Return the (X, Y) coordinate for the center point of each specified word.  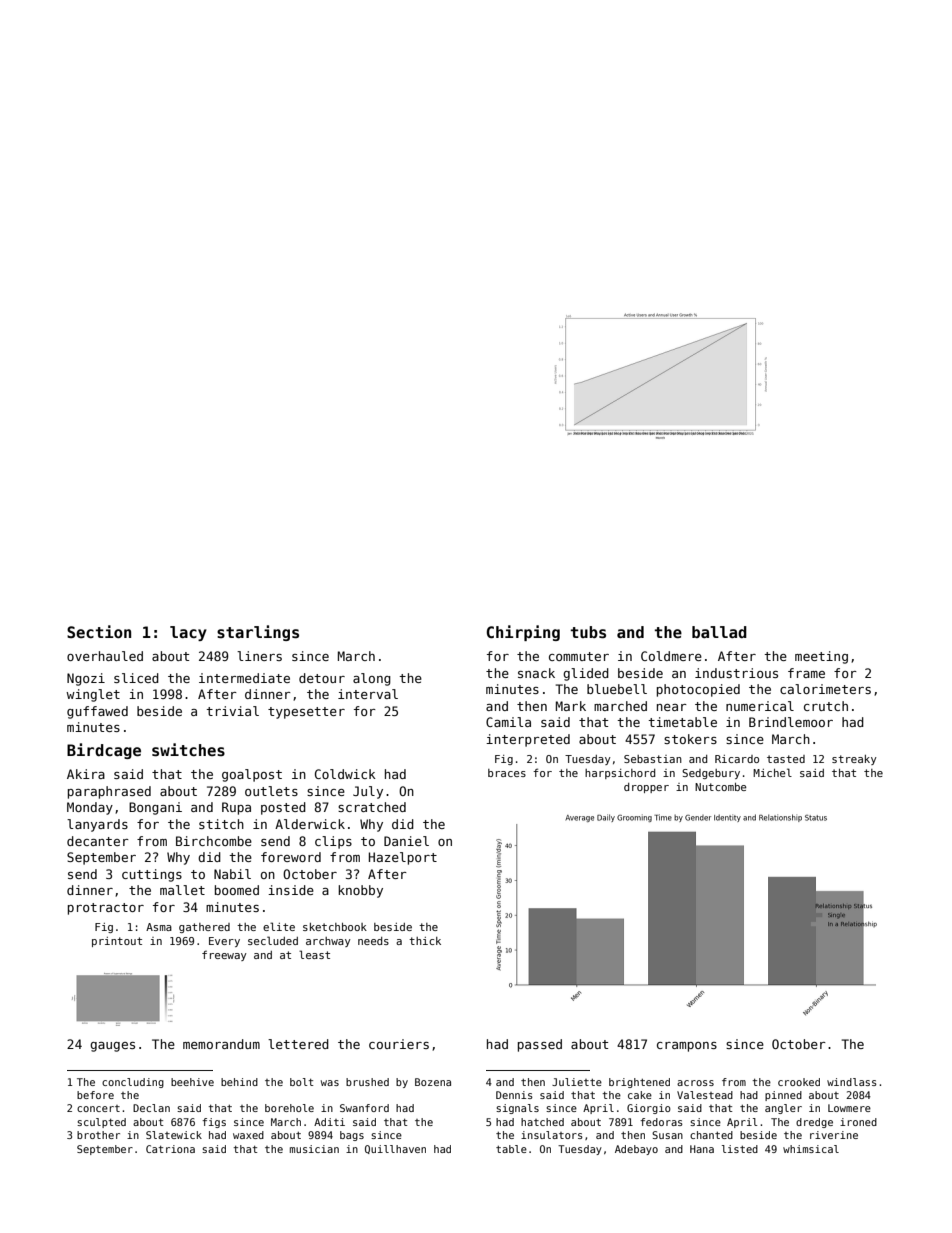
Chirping (523, 633)
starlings (258, 633)
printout (117, 942)
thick (425, 941)
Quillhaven (395, 1149)
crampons (687, 1047)
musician (314, 1149)
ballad (719, 632)
